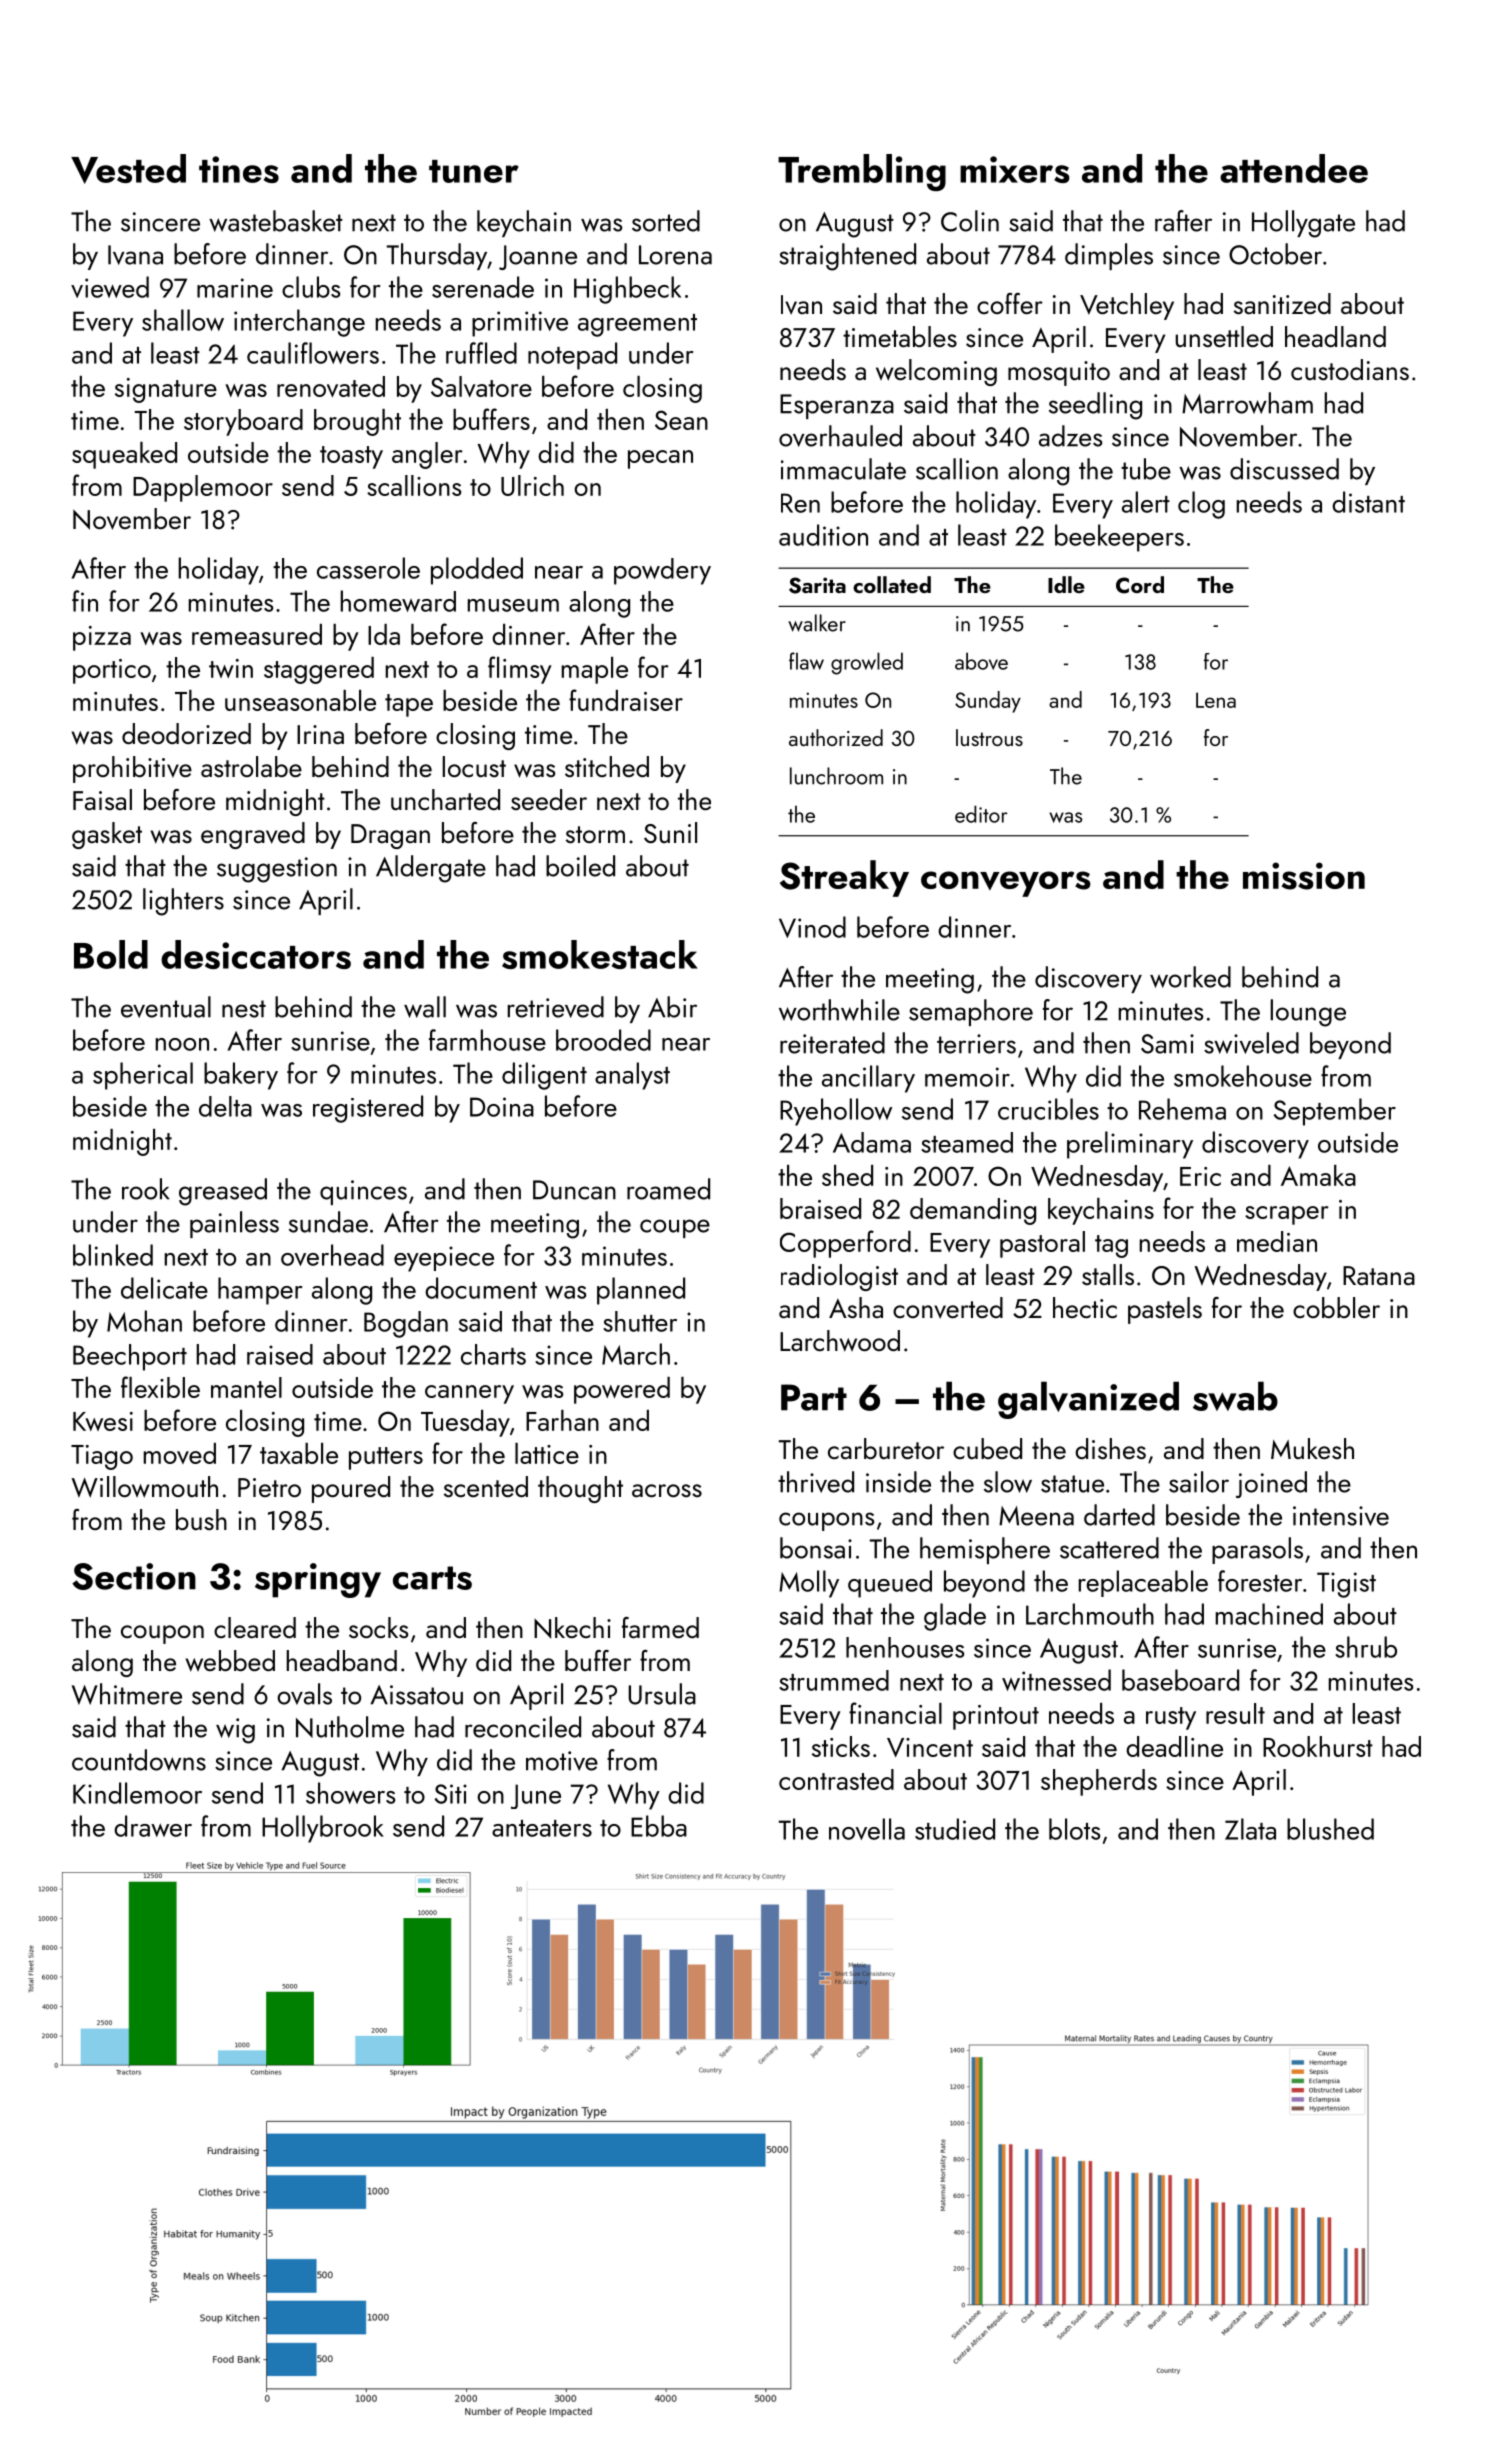 This page has width=1496, height=2464. What do you see at coordinates (320, 734) in the page?
I see `Irina` at bounding box center [320, 734].
